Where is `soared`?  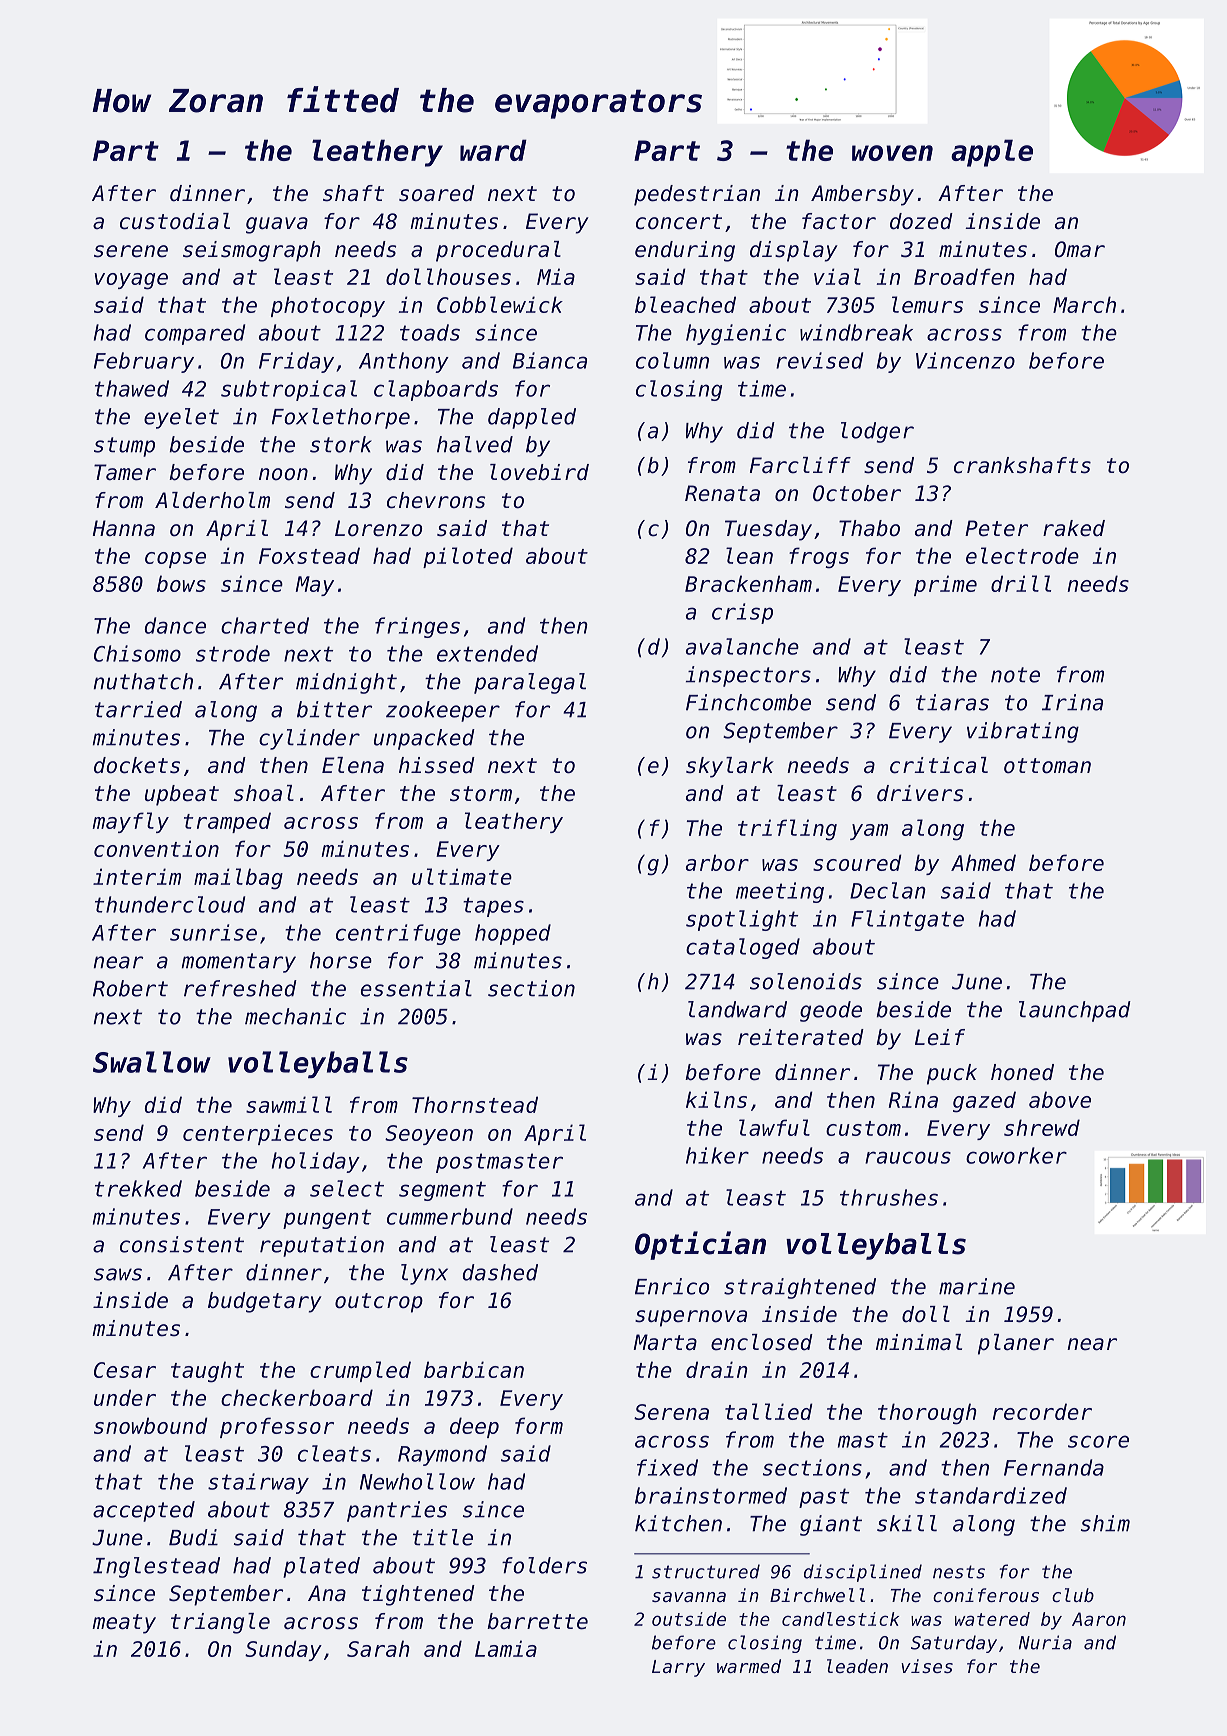 soared is located at coordinates (437, 193).
